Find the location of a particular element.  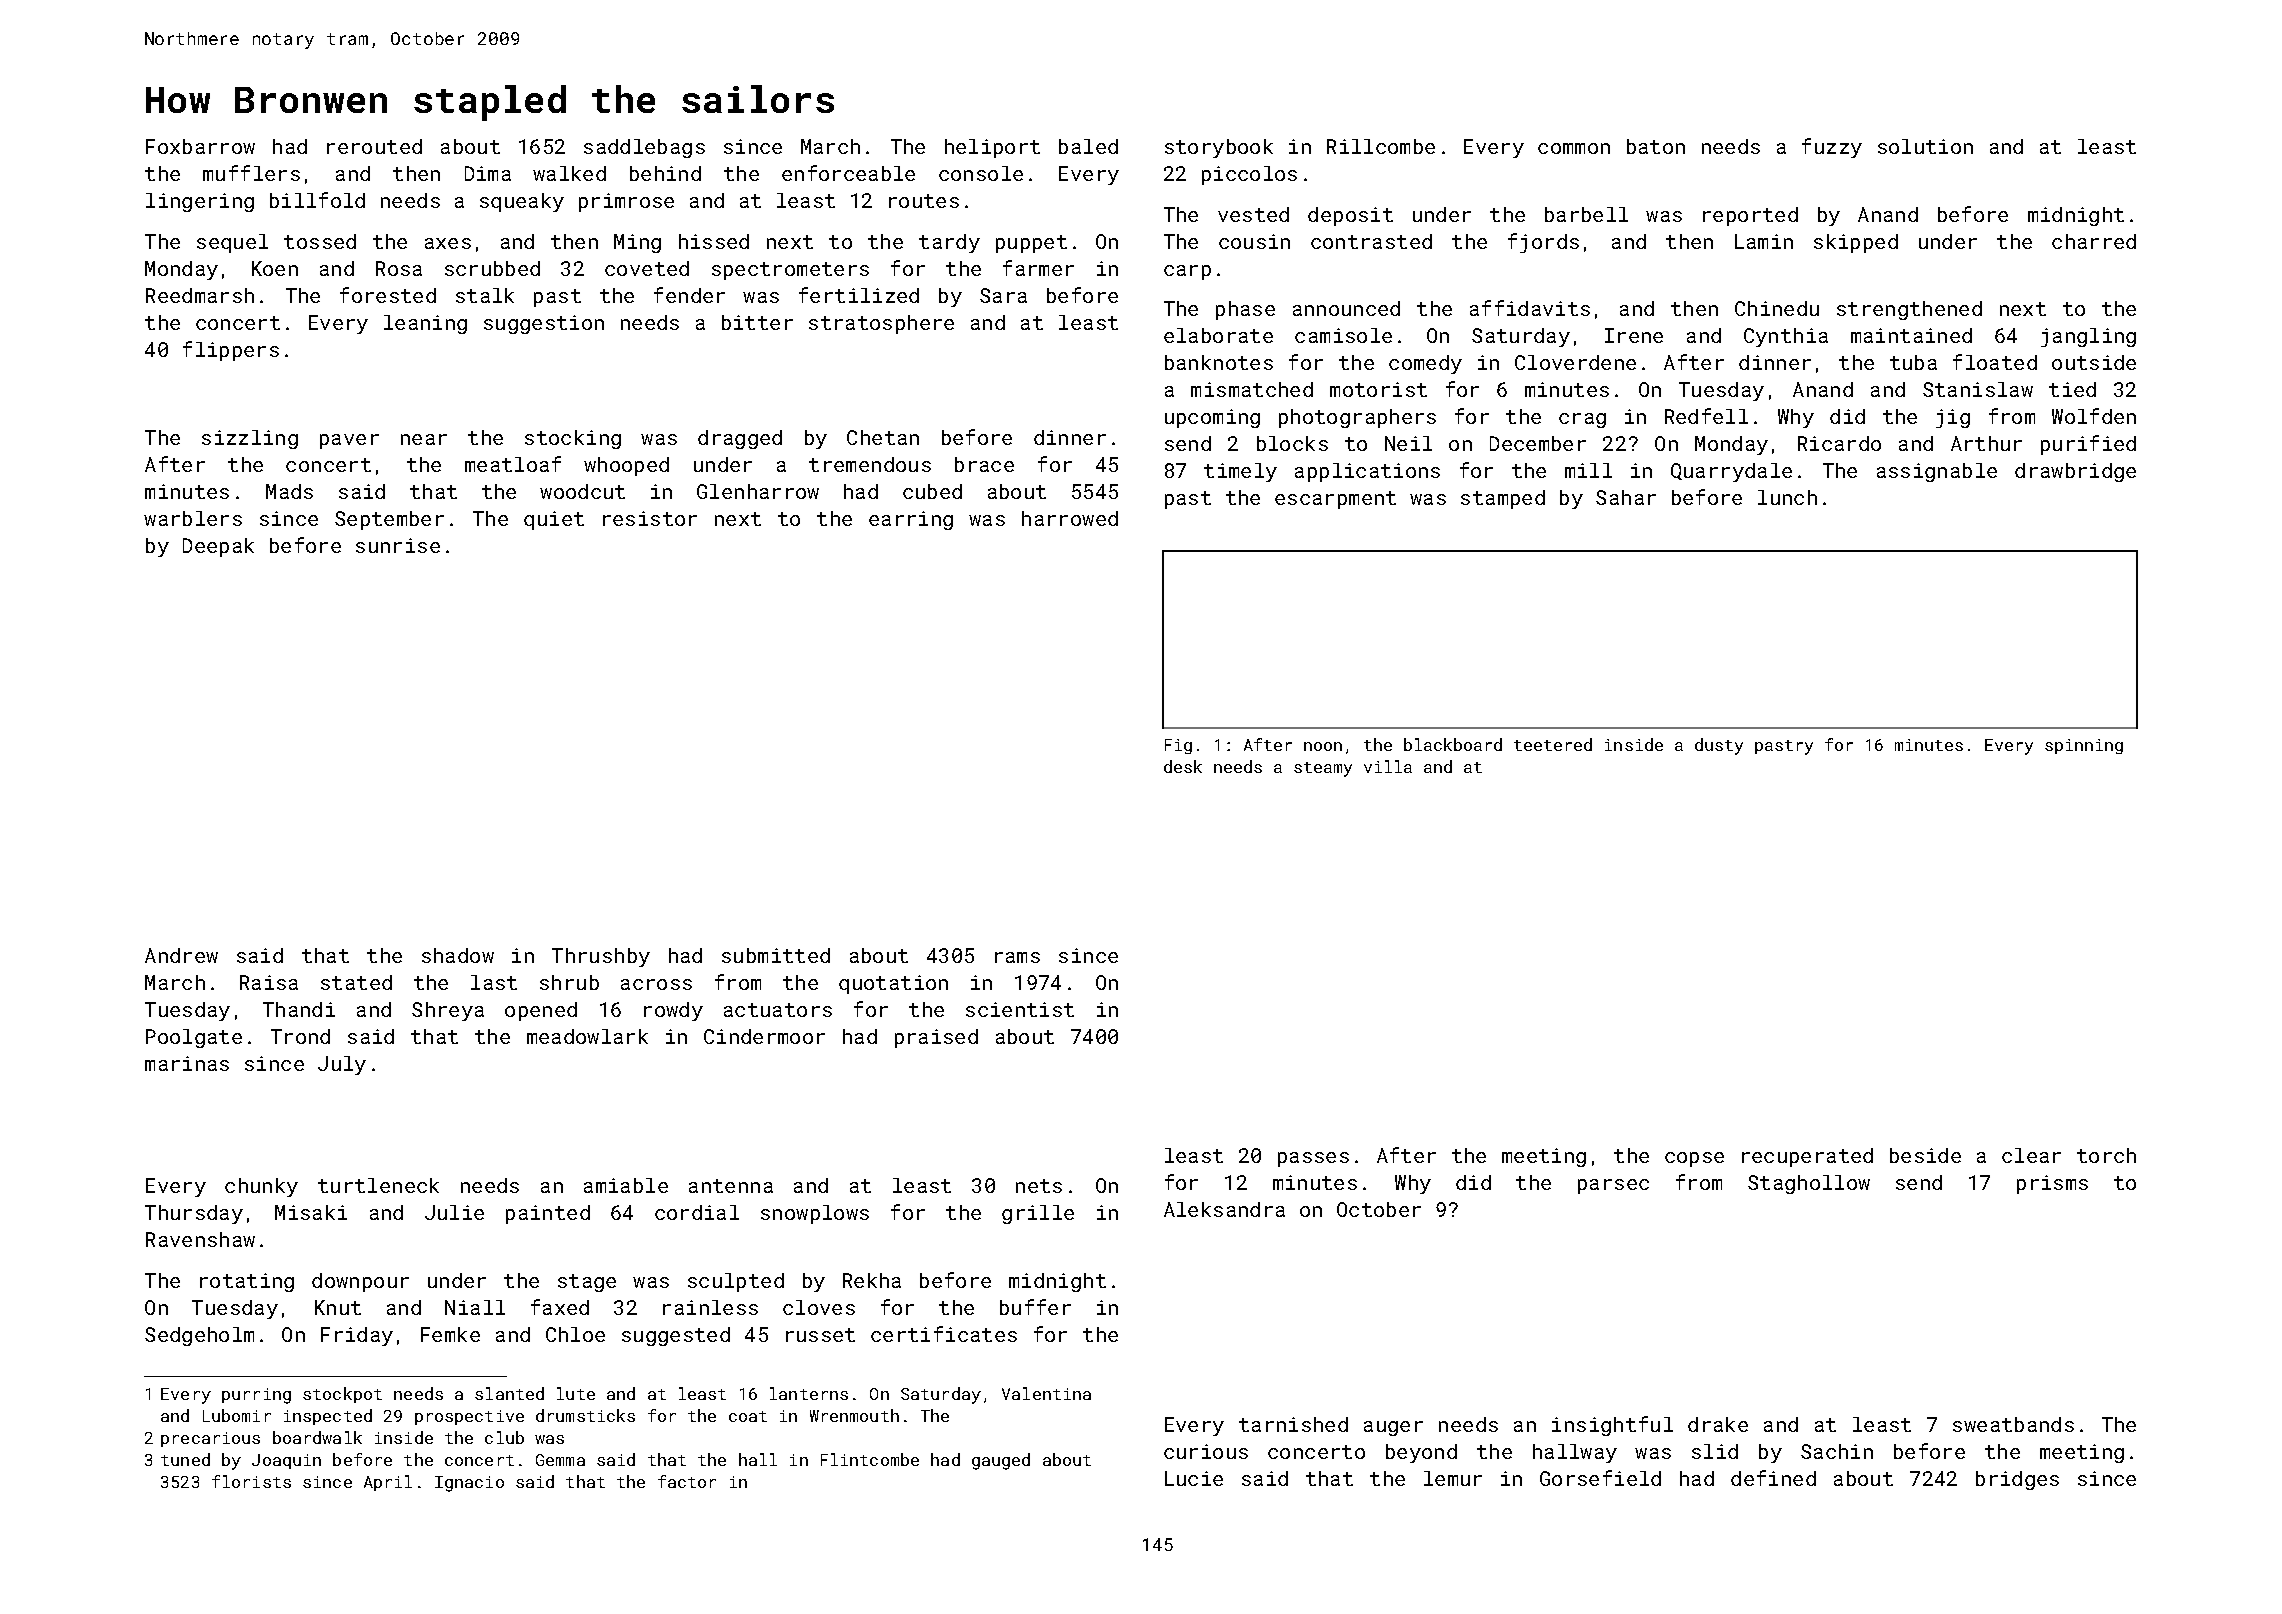

florists is located at coordinates (251, 1481).
